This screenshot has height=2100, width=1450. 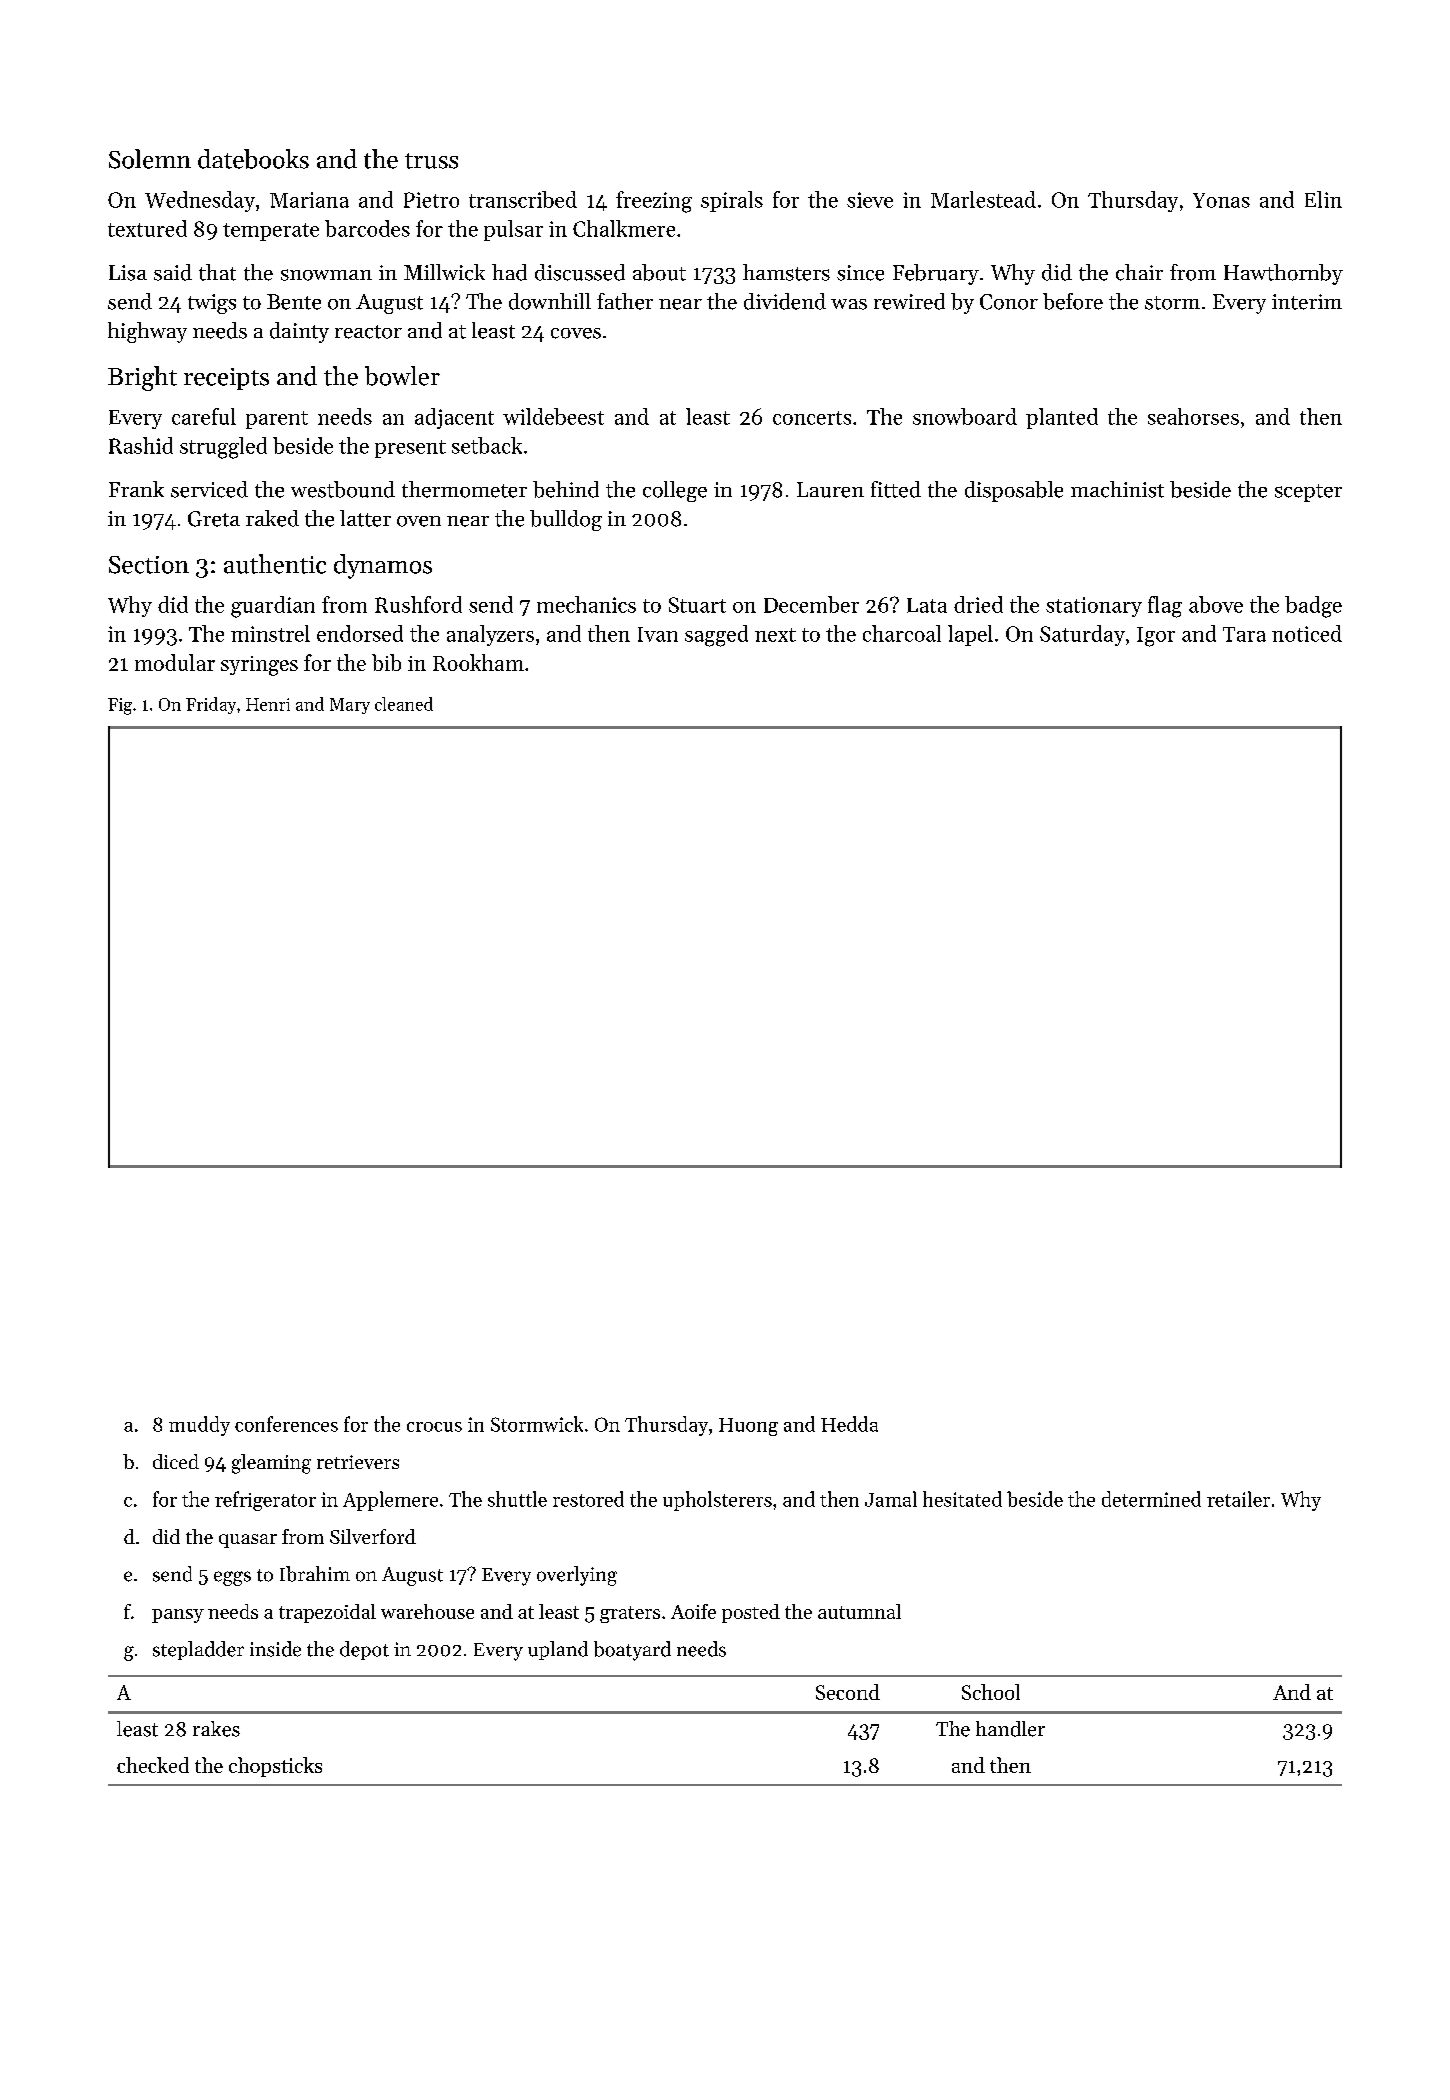 What do you see at coordinates (991, 1692) in the screenshot?
I see `School` at bounding box center [991, 1692].
